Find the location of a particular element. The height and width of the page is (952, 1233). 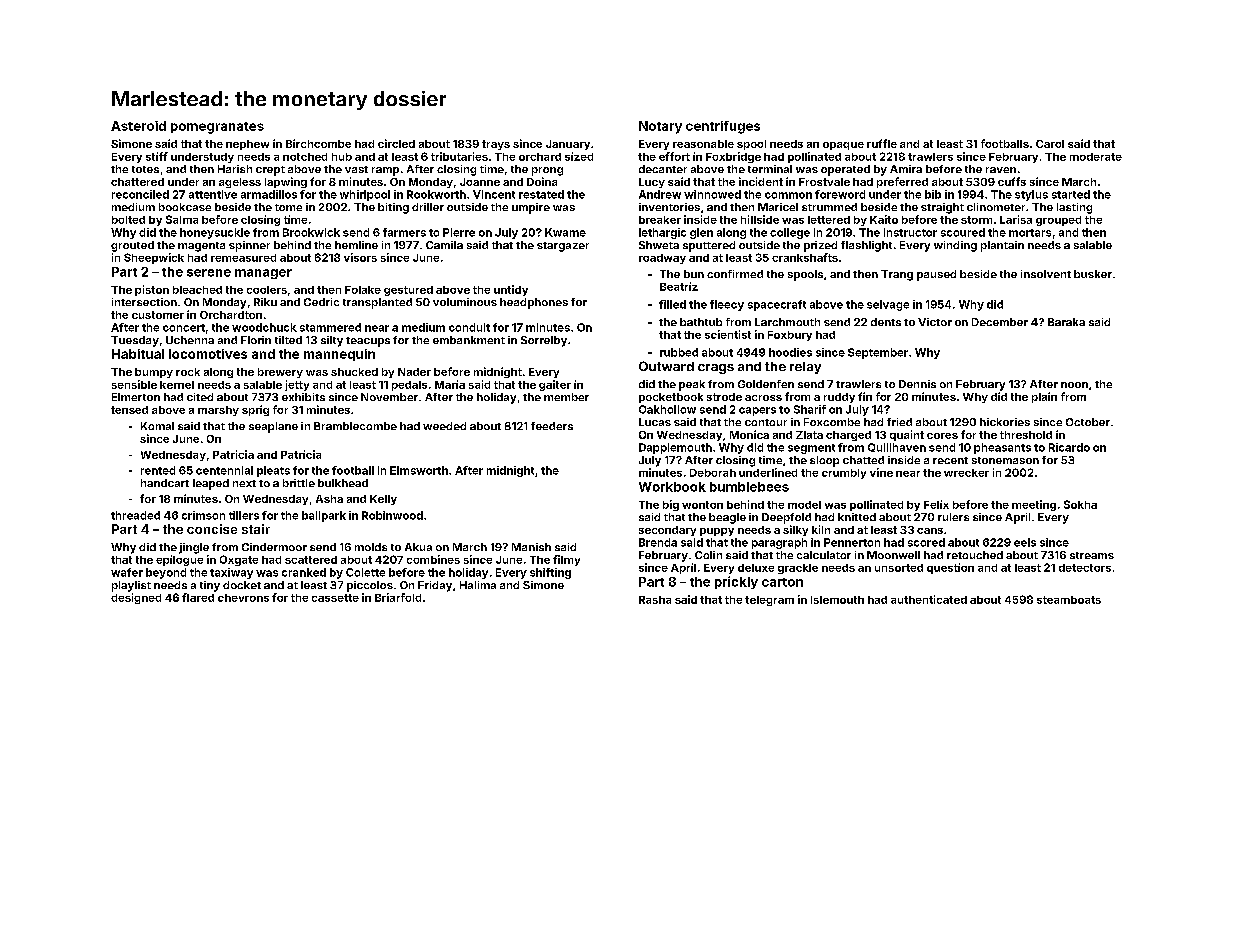

chattered is located at coordinates (137, 182).
